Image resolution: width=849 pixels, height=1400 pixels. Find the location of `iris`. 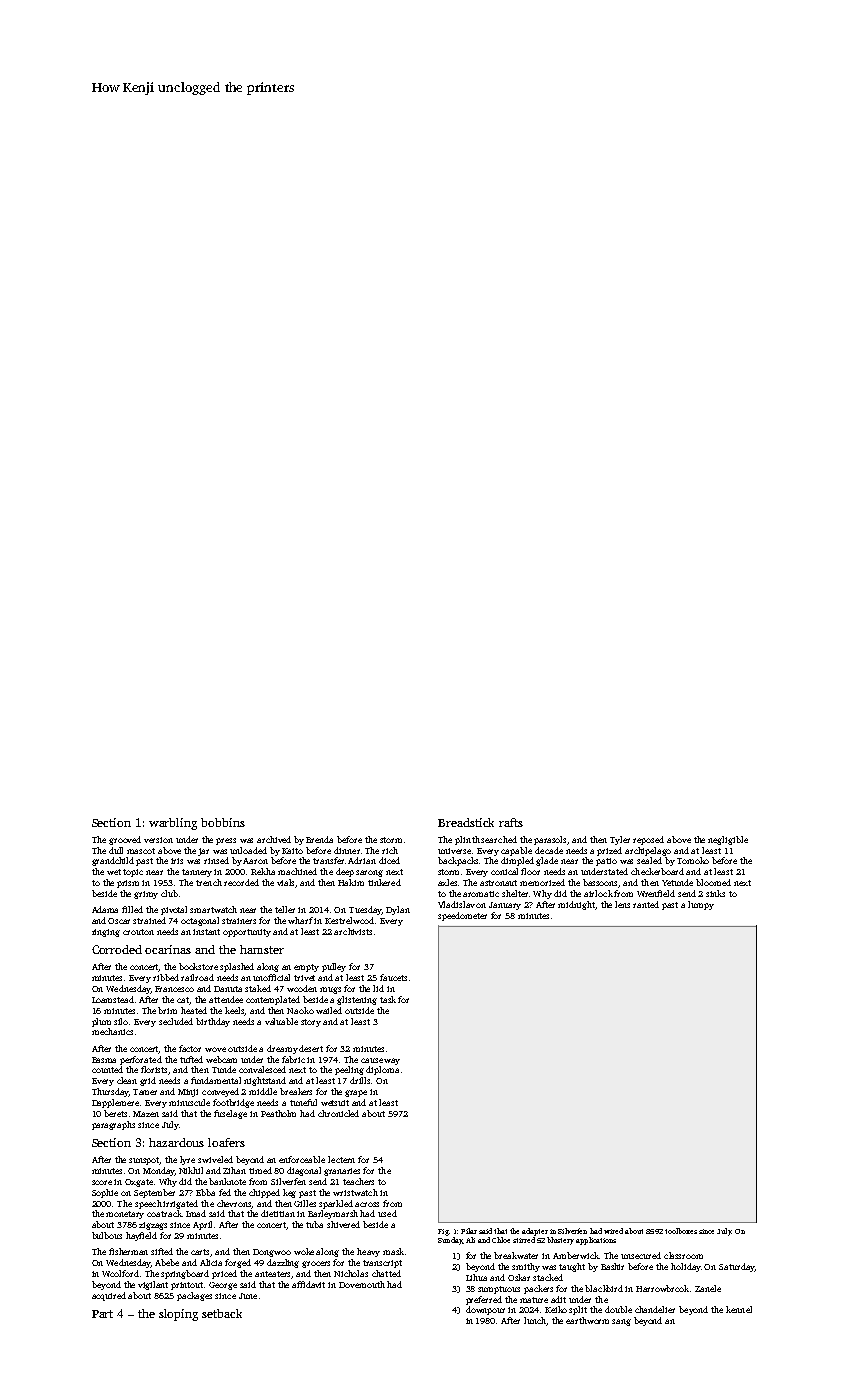

iris is located at coordinates (177, 861).
